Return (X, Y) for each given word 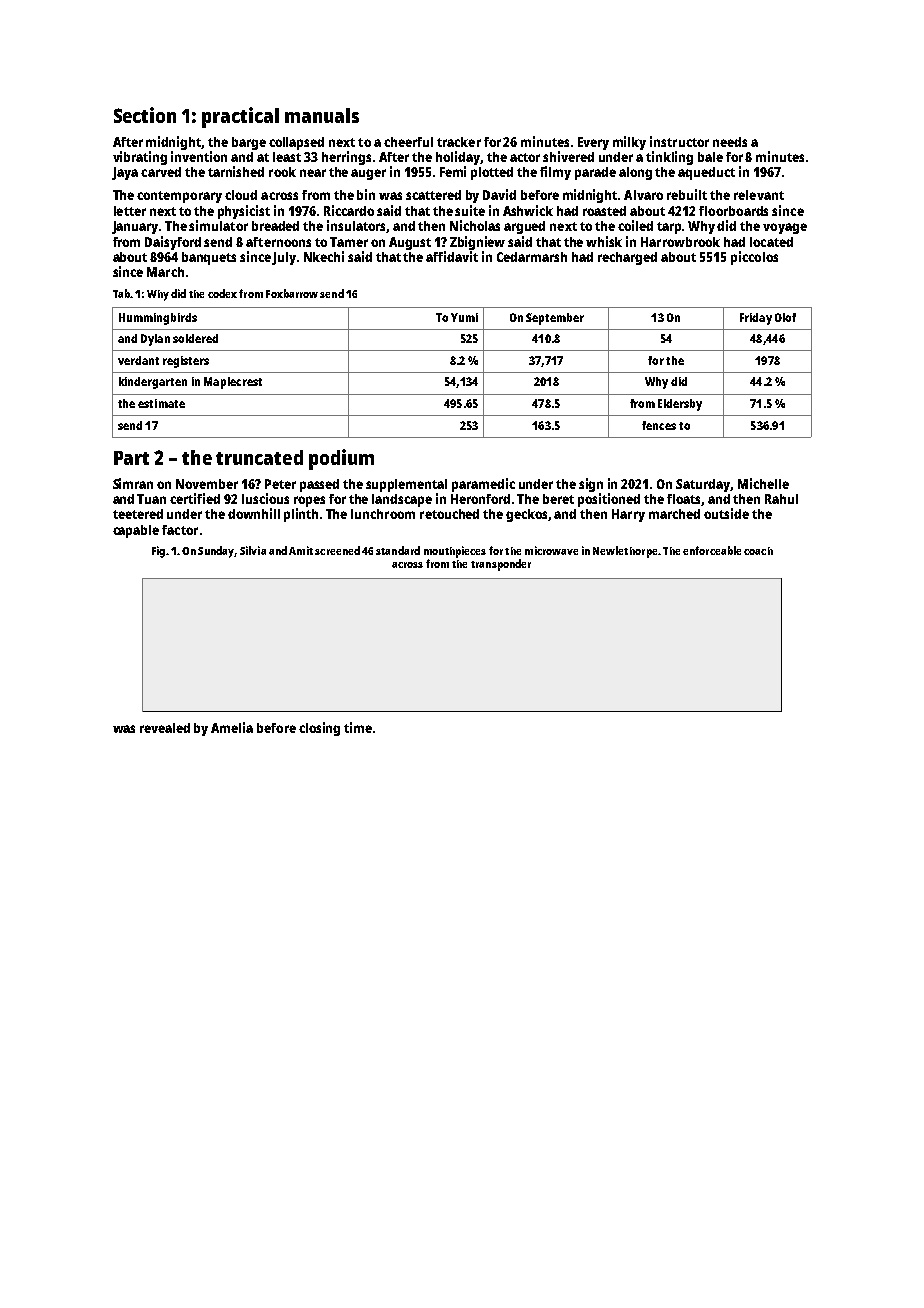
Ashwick (528, 210)
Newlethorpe (625, 552)
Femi (453, 171)
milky (629, 143)
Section (145, 115)
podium (341, 459)
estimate (161, 403)
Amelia (232, 727)
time (358, 727)
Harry (628, 515)
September (555, 319)
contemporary (179, 197)
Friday (756, 319)
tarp (669, 228)
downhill (254, 513)
